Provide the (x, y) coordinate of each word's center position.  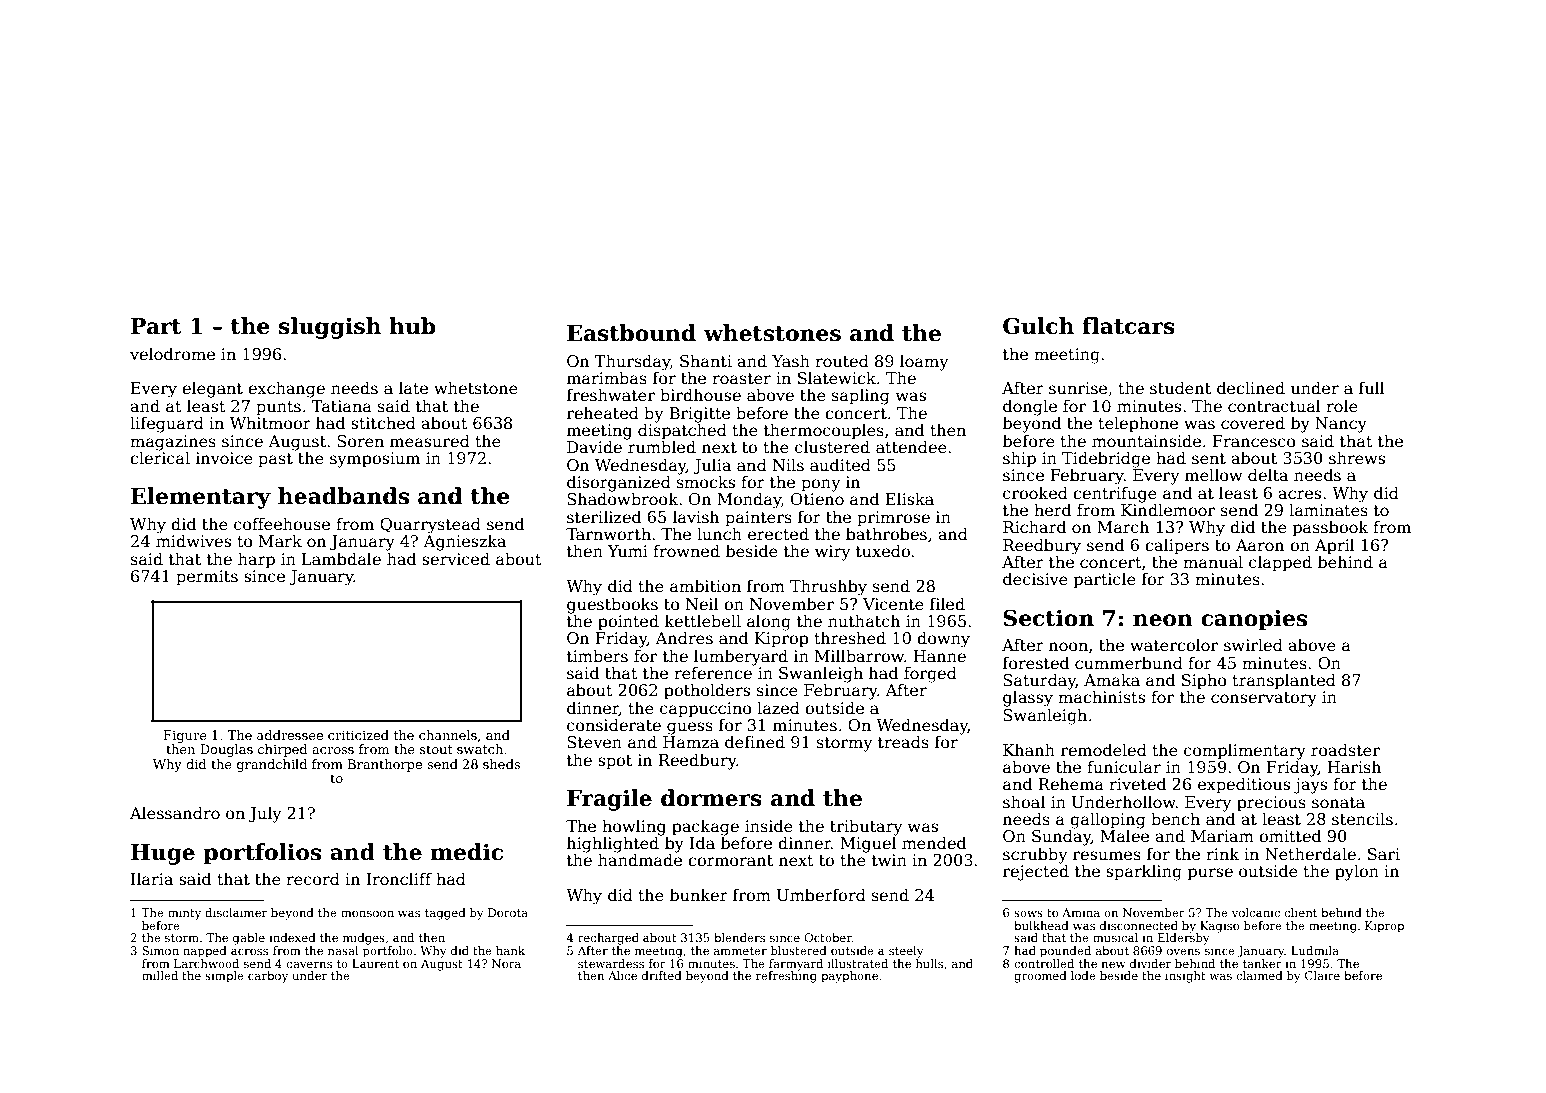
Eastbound (631, 333)
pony (820, 485)
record (313, 879)
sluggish (330, 328)
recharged (608, 939)
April (1335, 546)
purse (1210, 874)
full (1372, 387)
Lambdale (341, 559)
